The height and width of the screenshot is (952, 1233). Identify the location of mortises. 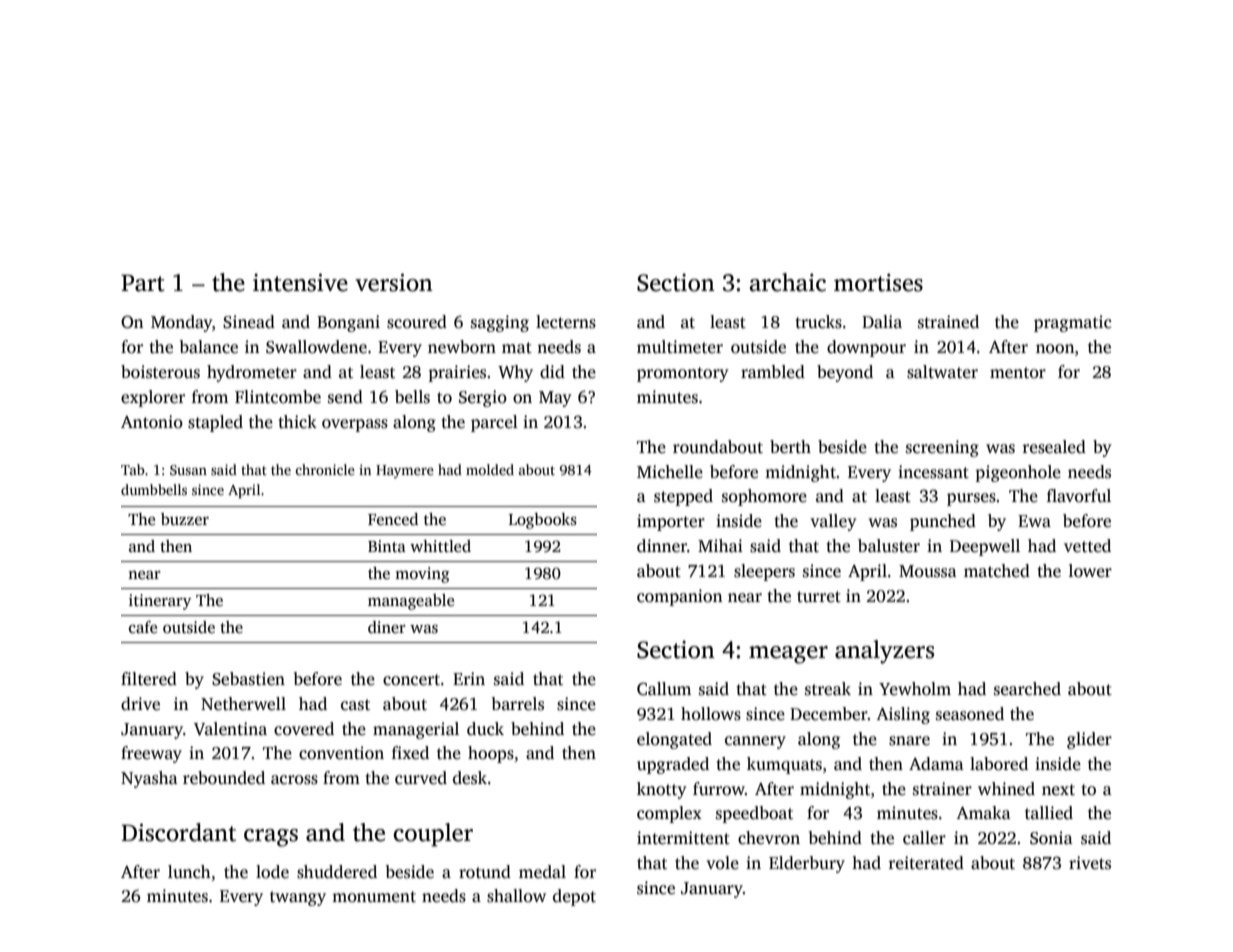
(878, 282).
